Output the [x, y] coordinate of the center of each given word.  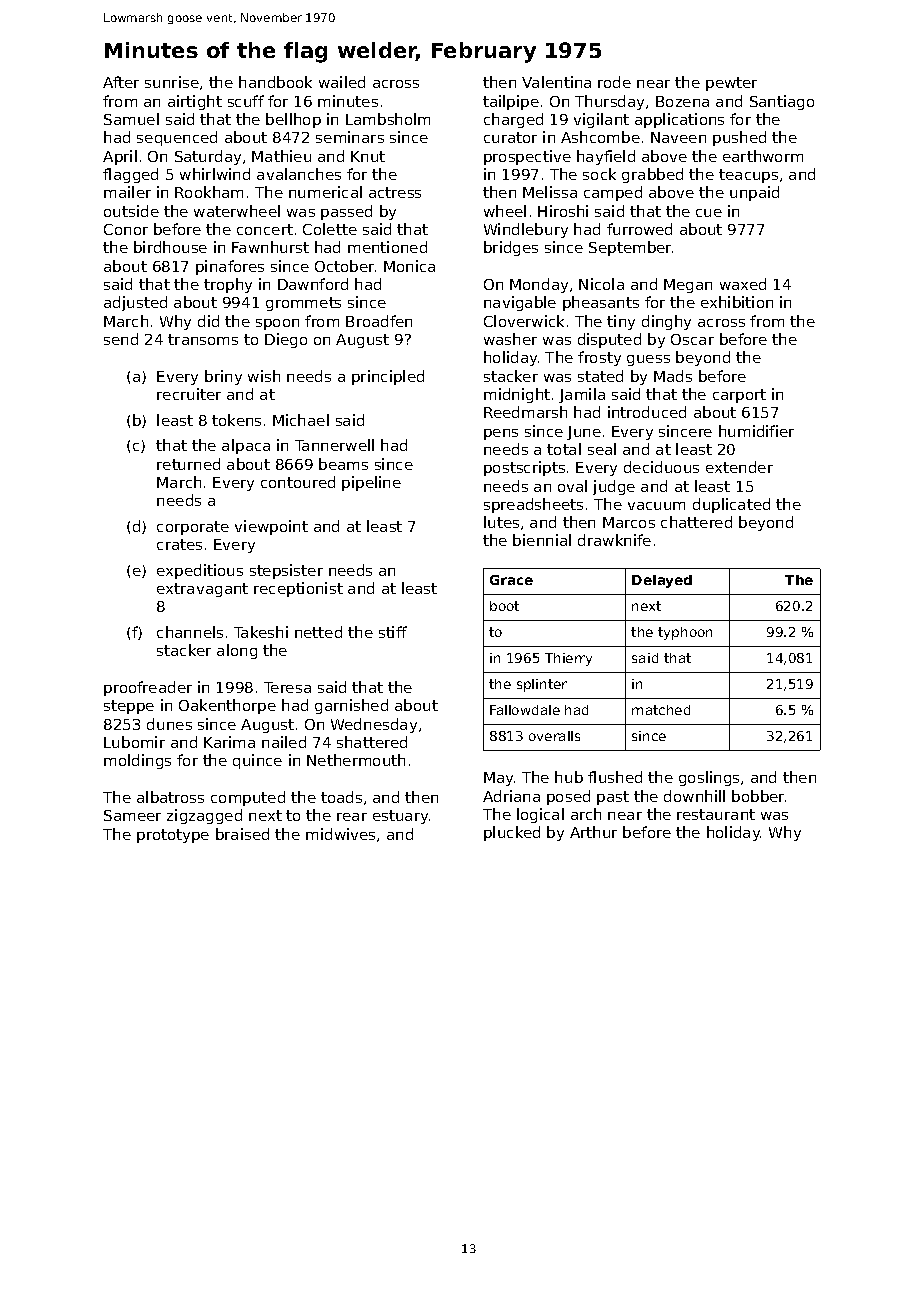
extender [739, 467]
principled [388, 377]
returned [188, 464]
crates [179, 544]
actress [395, 192]
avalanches [299, 174]
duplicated [731, 505]
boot [504, 606]
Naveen [678, 137]
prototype [173, 836]
